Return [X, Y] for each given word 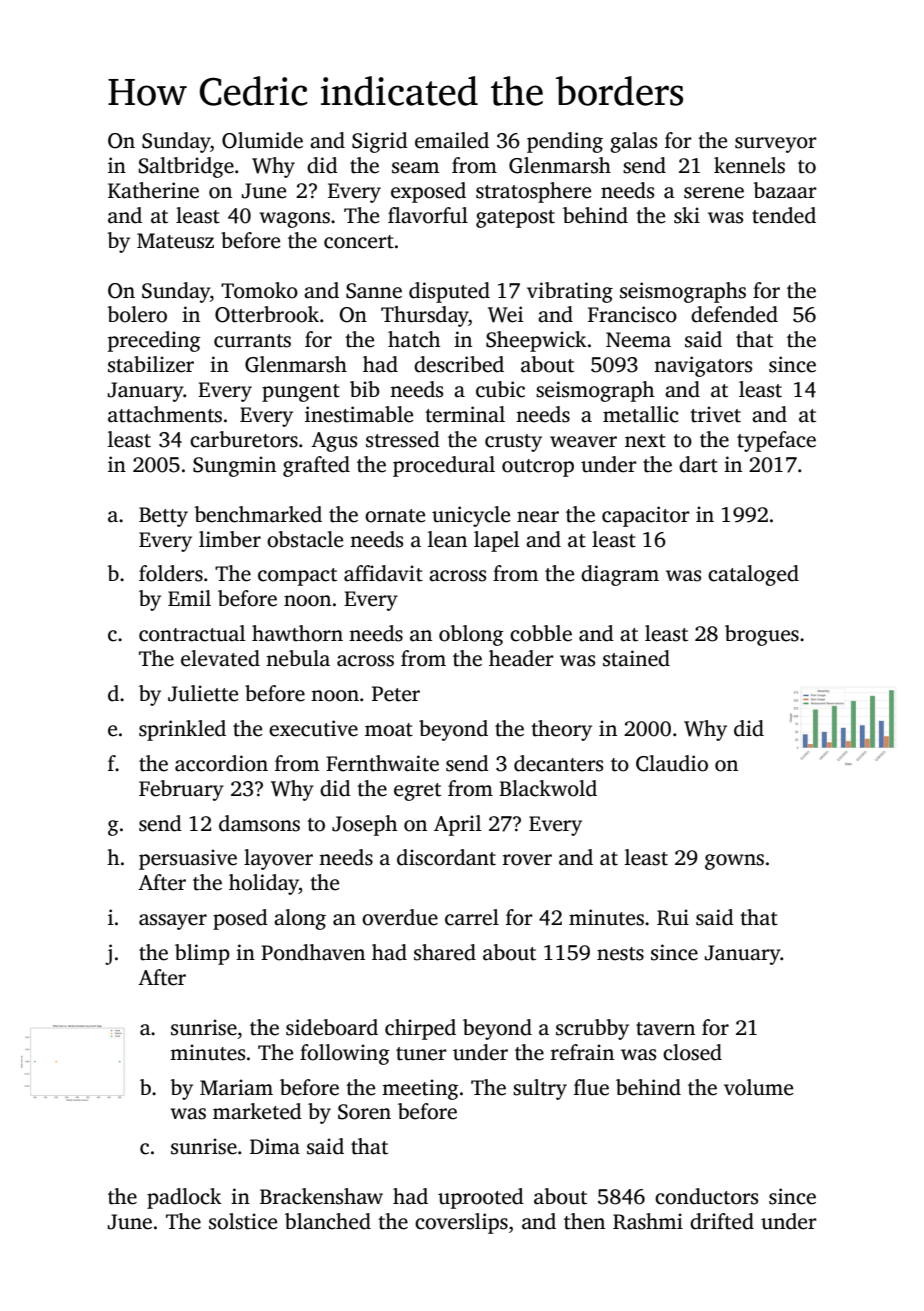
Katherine [153, 190]
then [584, 1221]
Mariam [236, 1087]
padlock [184, 1198]
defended [734, 314]
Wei [505, 314]
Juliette [203, 693]
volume [758, 1087]
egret [417, 792]
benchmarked [258, 514]
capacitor [646, 516]
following [345, 1054]
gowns [734, 862]
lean [447, 539]
